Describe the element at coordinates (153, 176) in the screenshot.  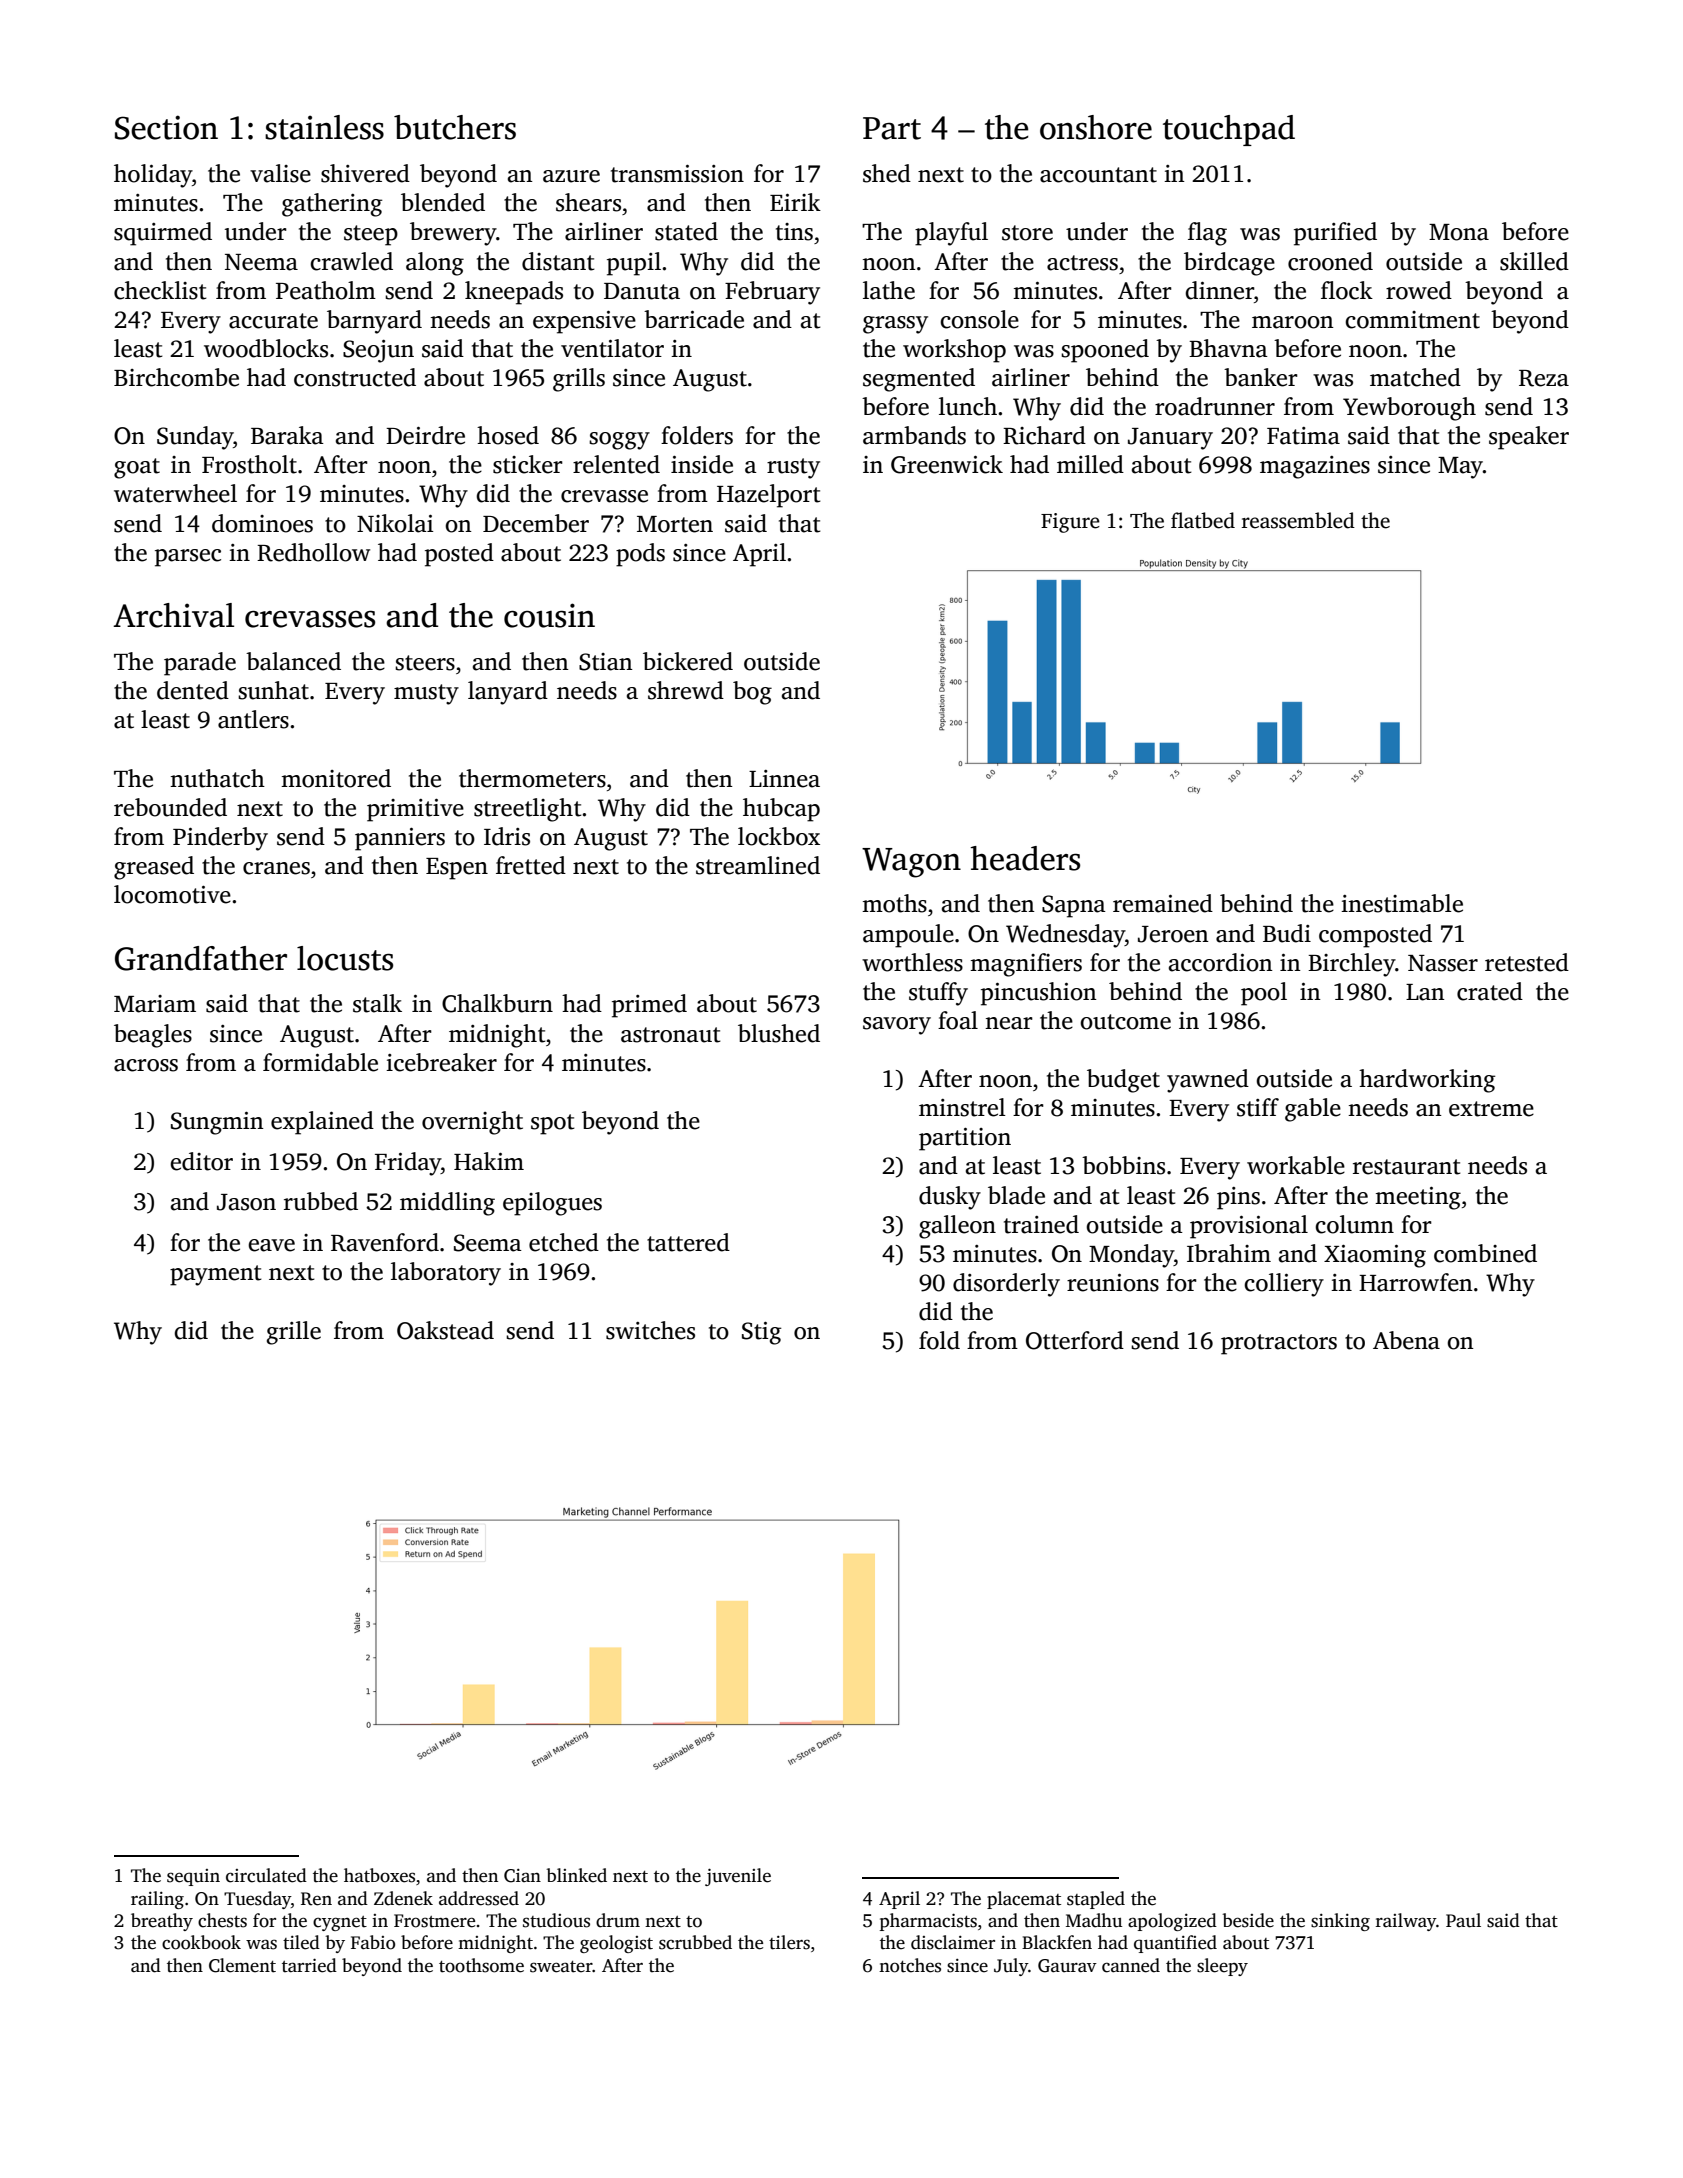
I see `holiday` at that location.
